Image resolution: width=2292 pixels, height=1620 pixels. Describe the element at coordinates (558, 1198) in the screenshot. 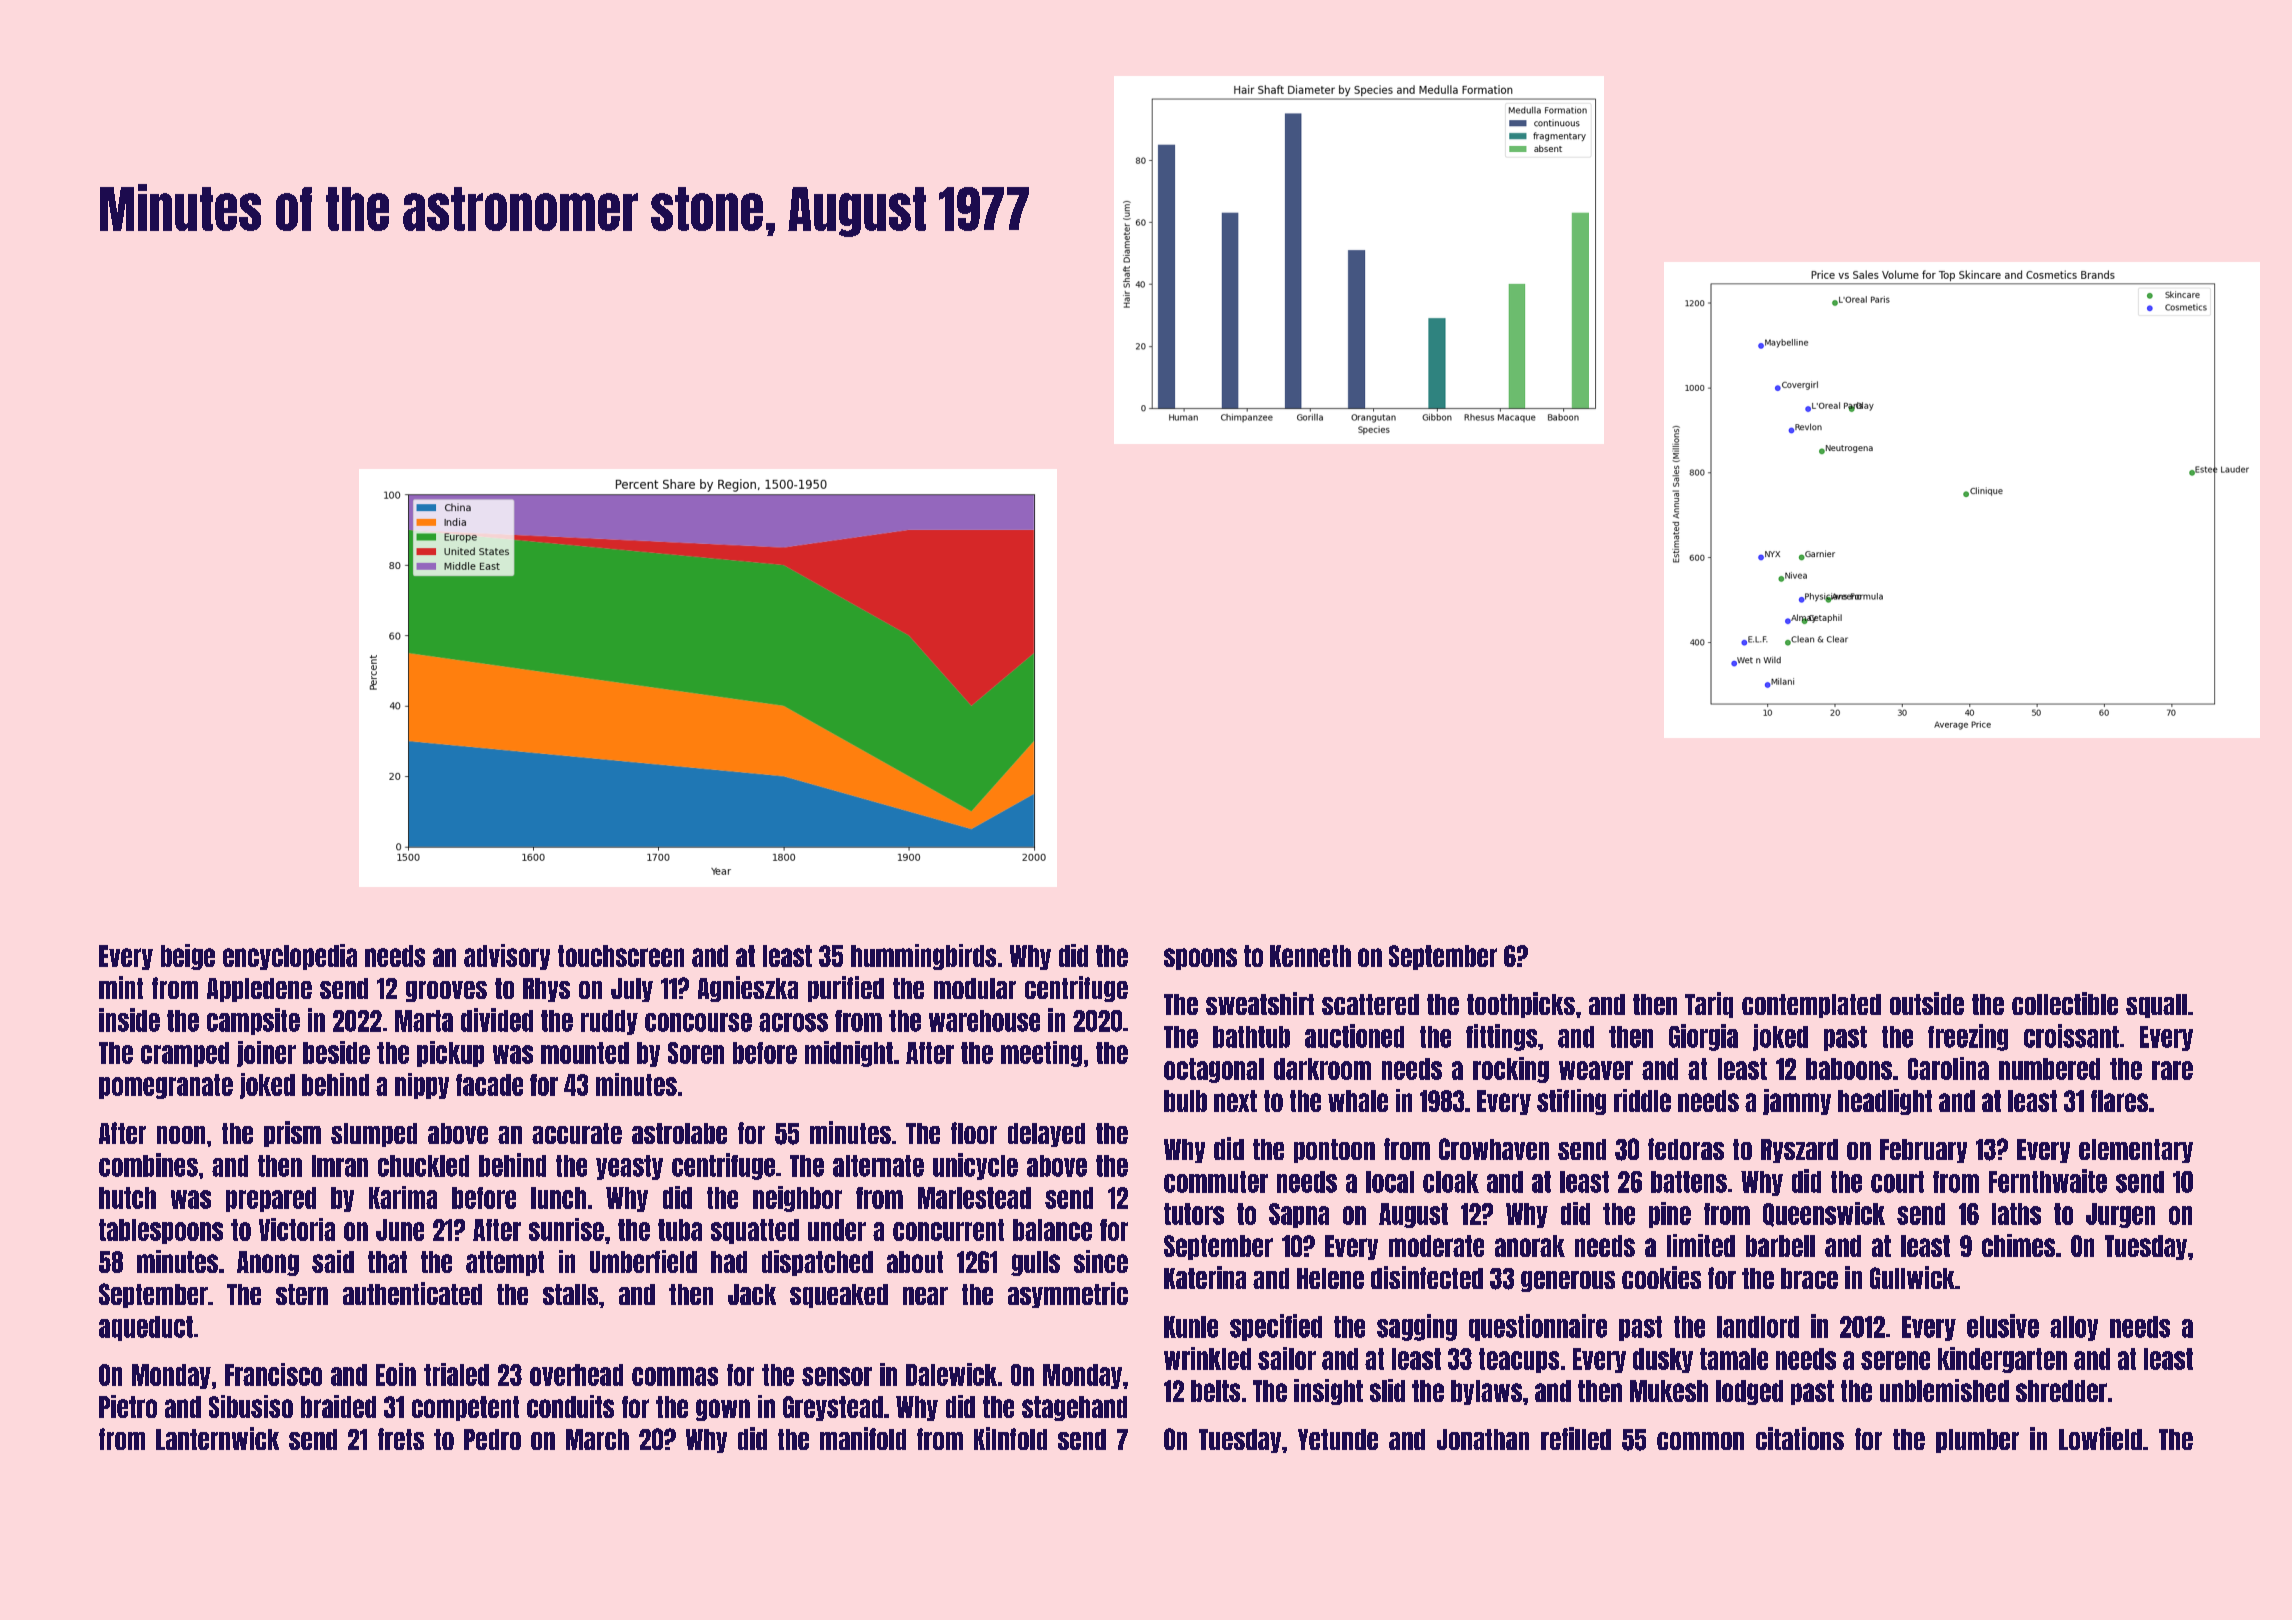

I see `lunch` at that location.
